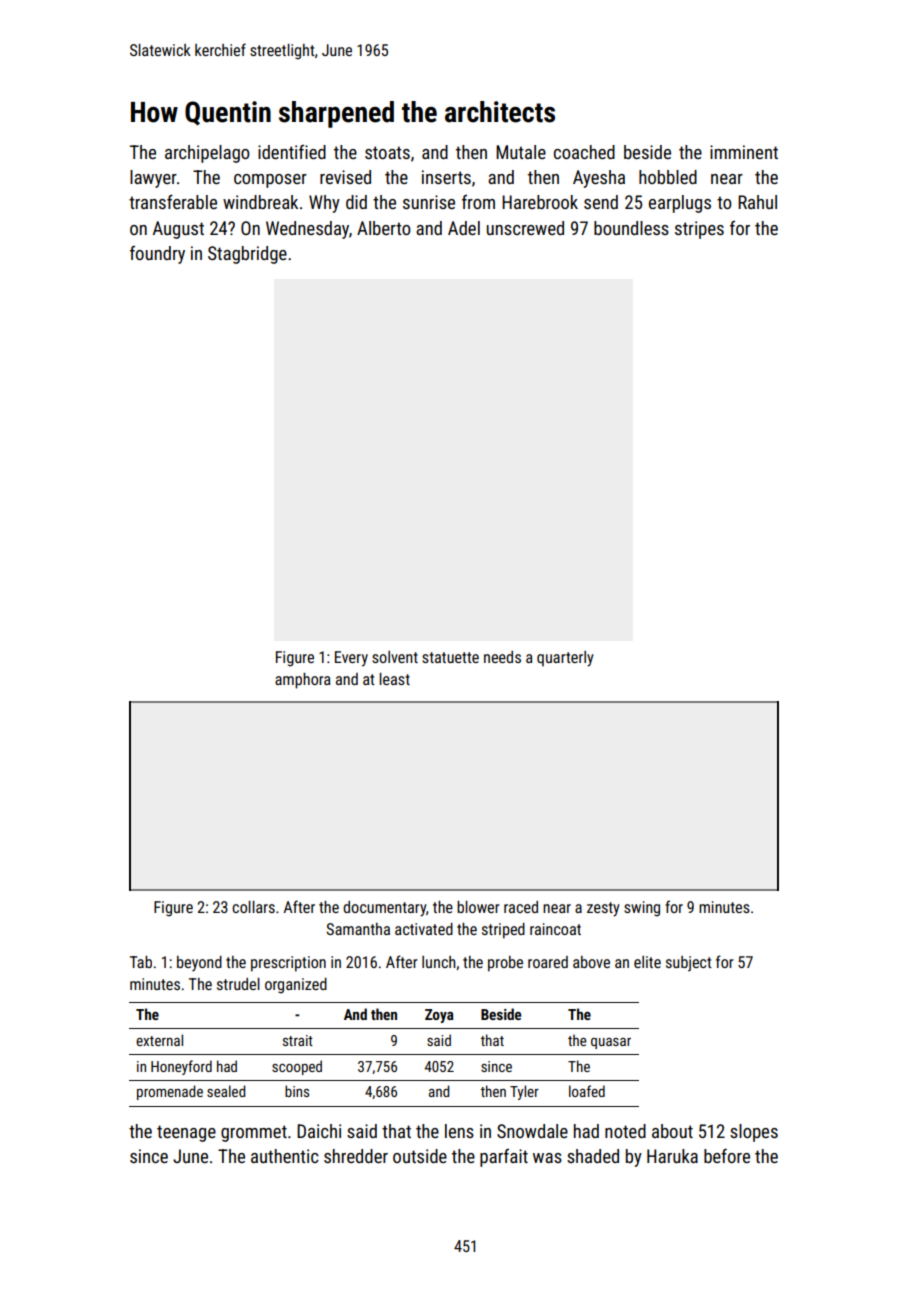 The width and height of the page is (908, 1316). I want to click on stripes, so click(699, 230).
